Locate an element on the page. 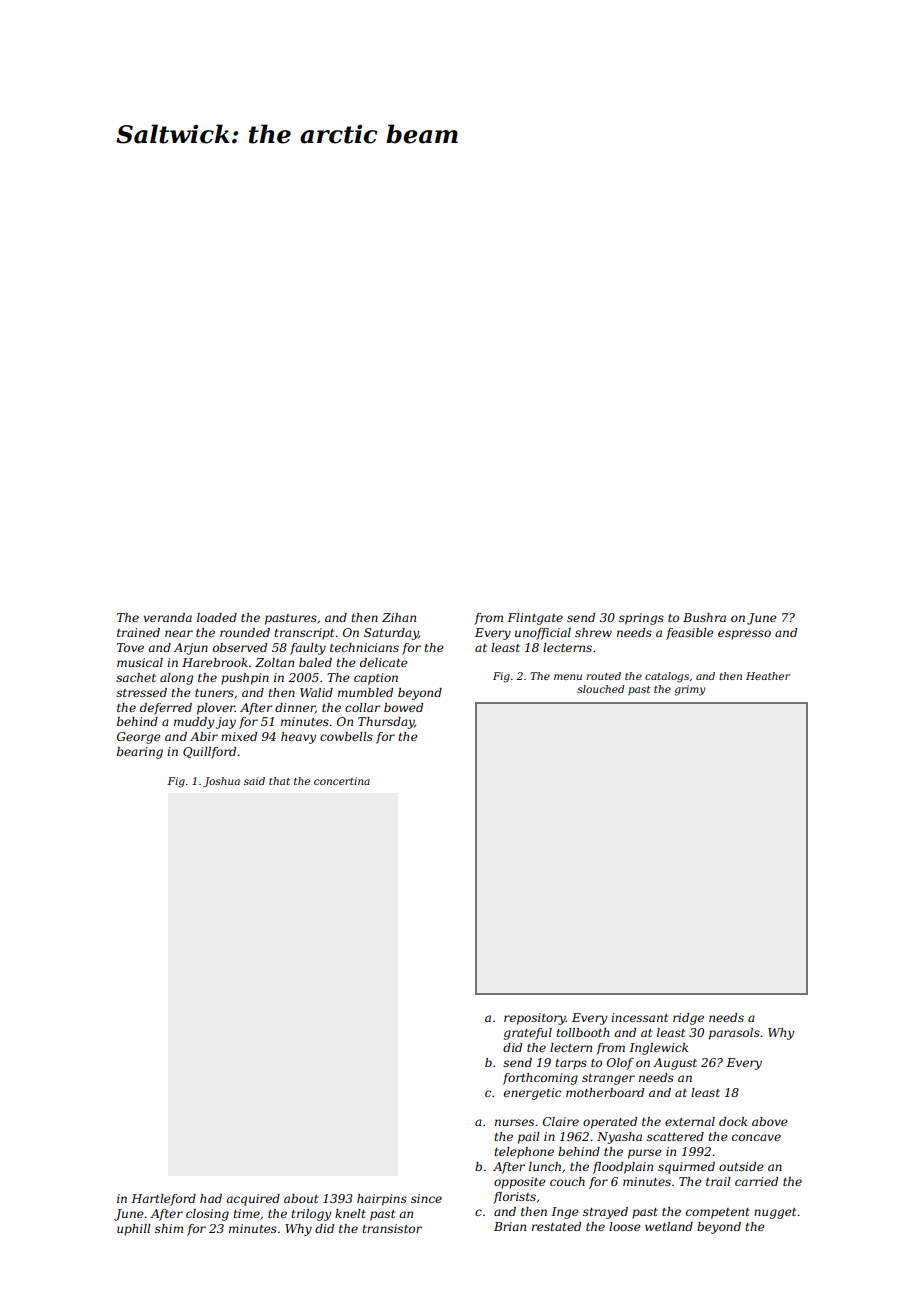 This image has height=1308, width=924. repository is located at coordinates (535, 1019).
